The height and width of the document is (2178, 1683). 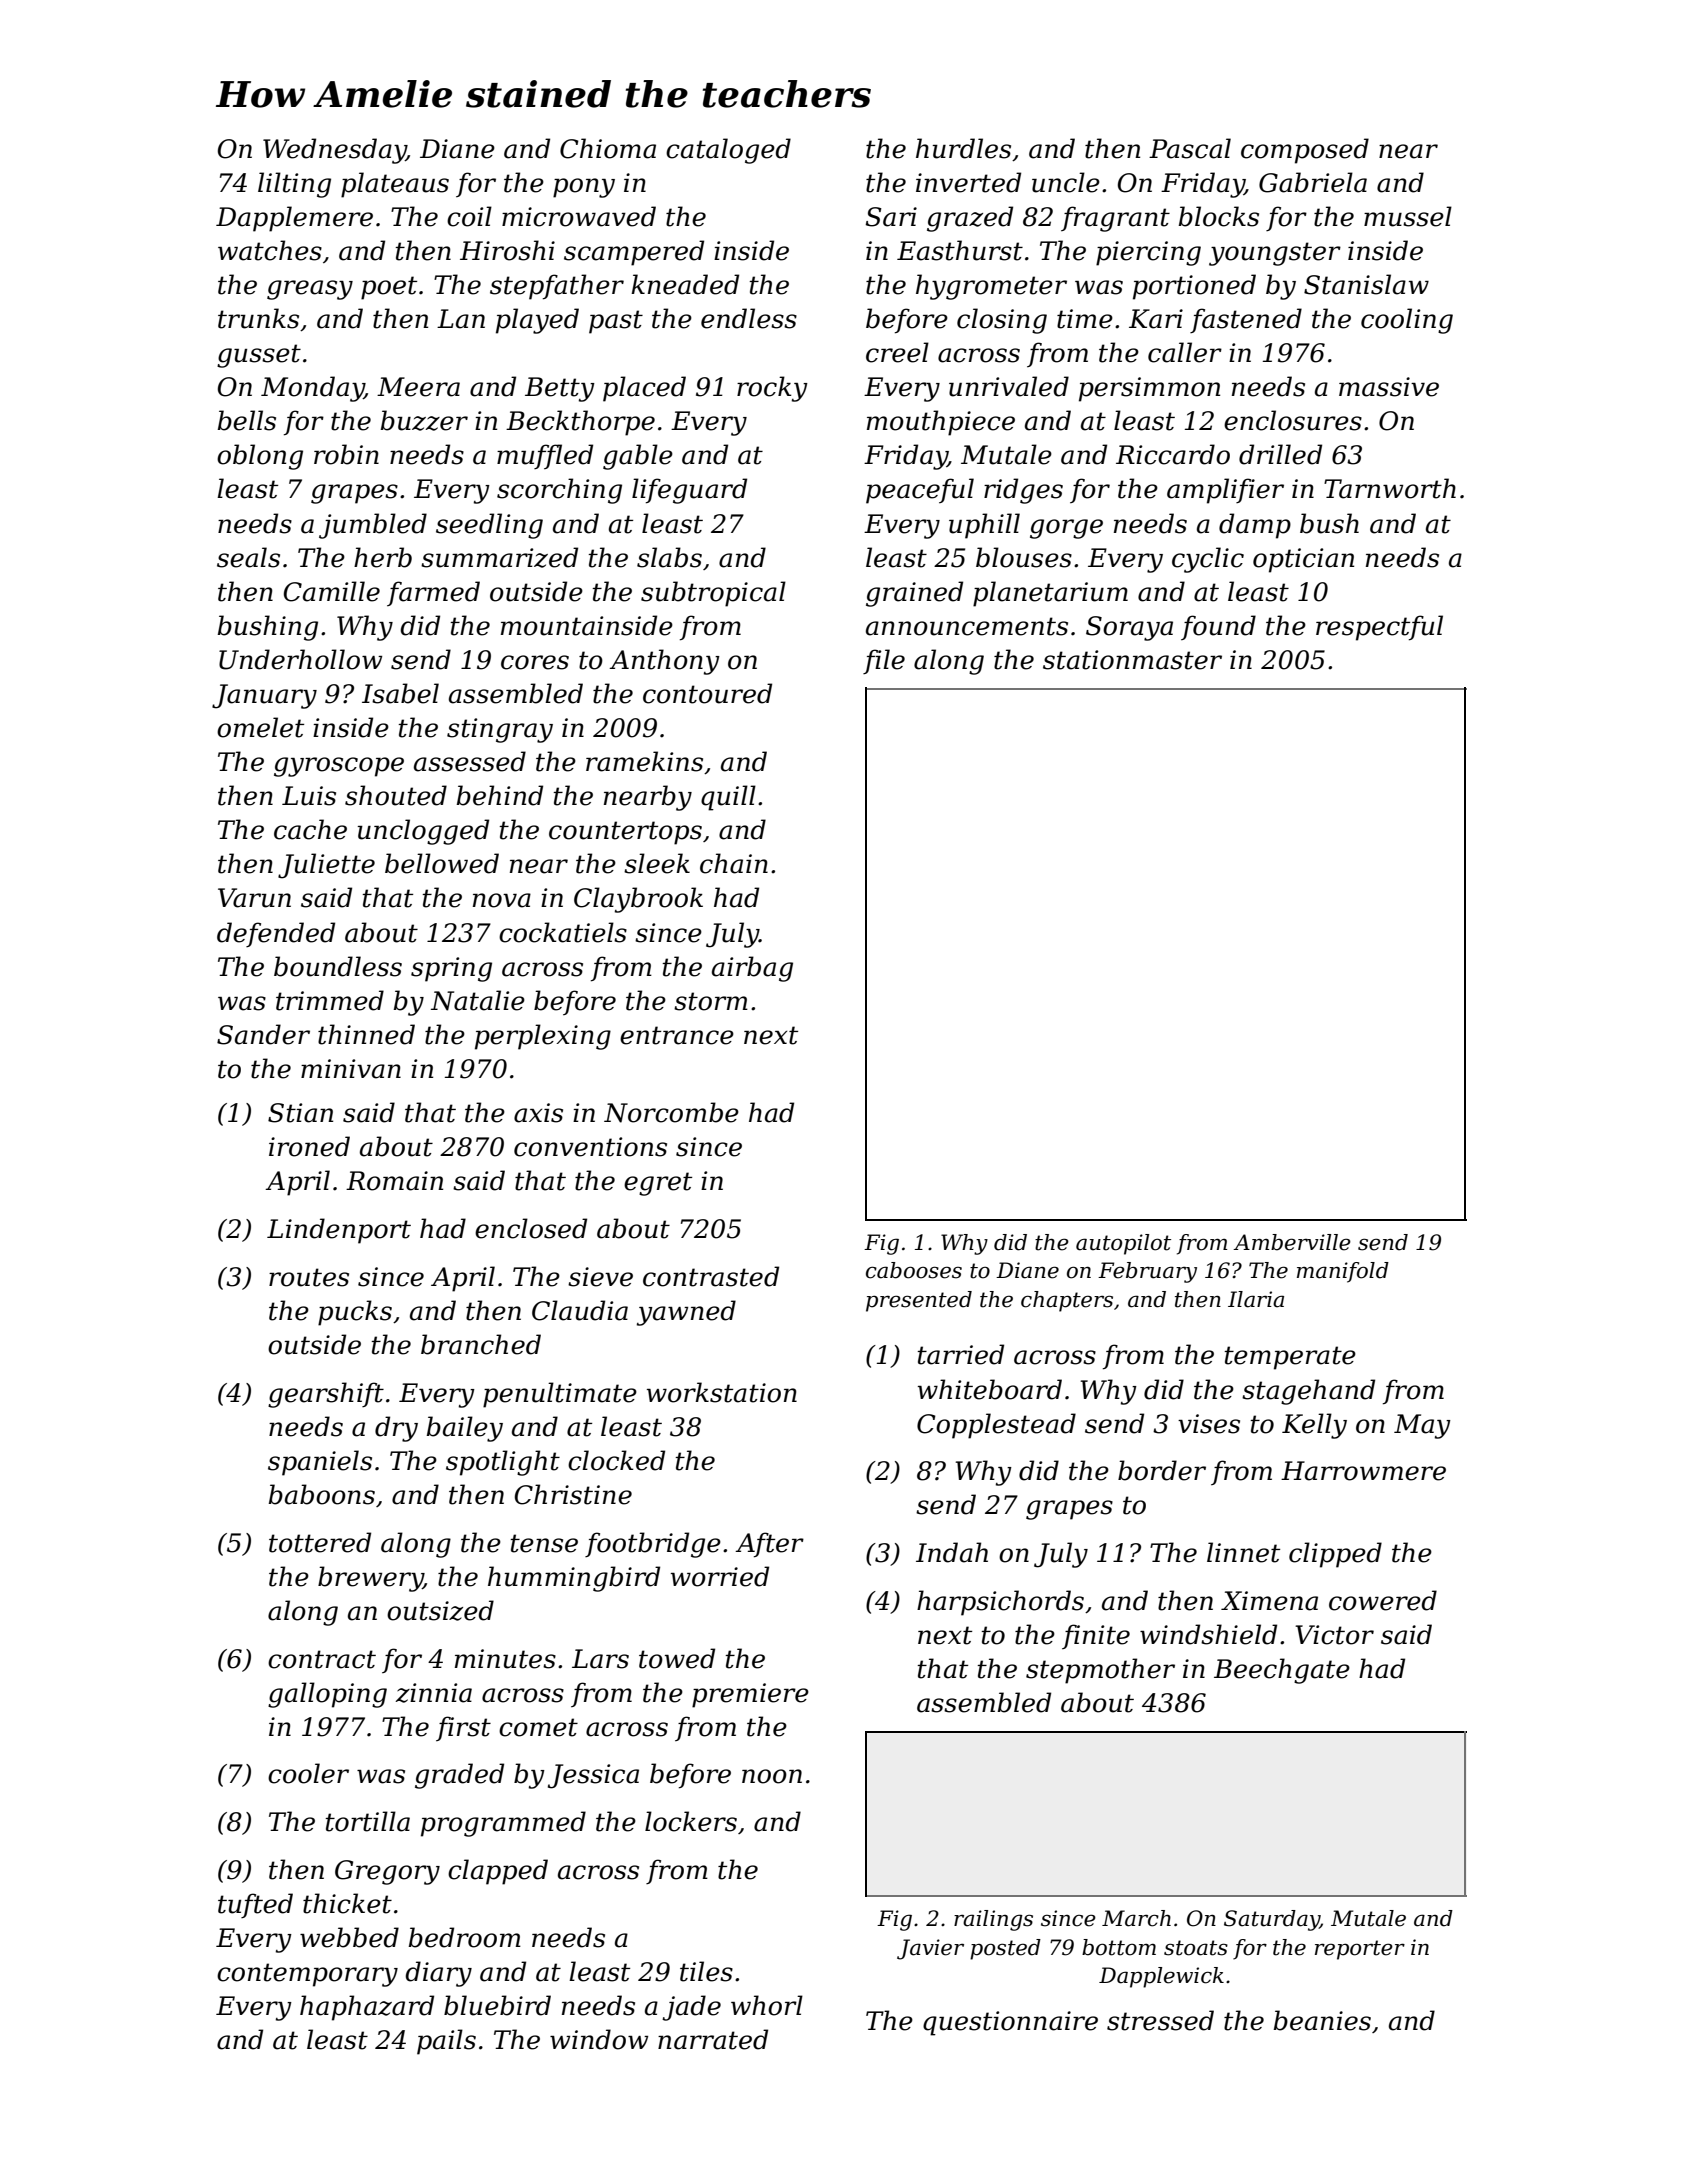 I want to click on seals, so click(x=248, y=557).
